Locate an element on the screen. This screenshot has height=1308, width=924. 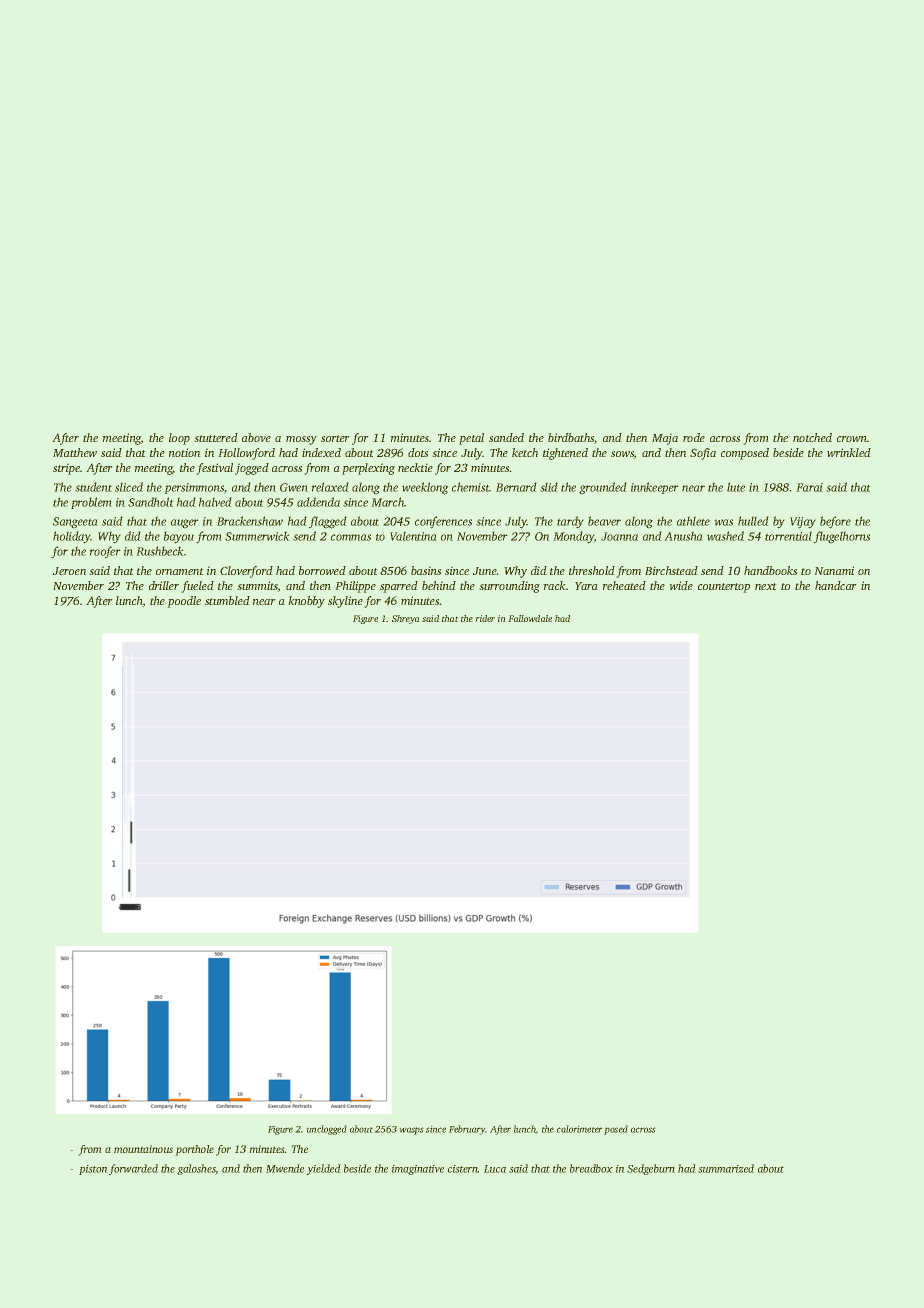
lute is located at coordinates (736, 487).
